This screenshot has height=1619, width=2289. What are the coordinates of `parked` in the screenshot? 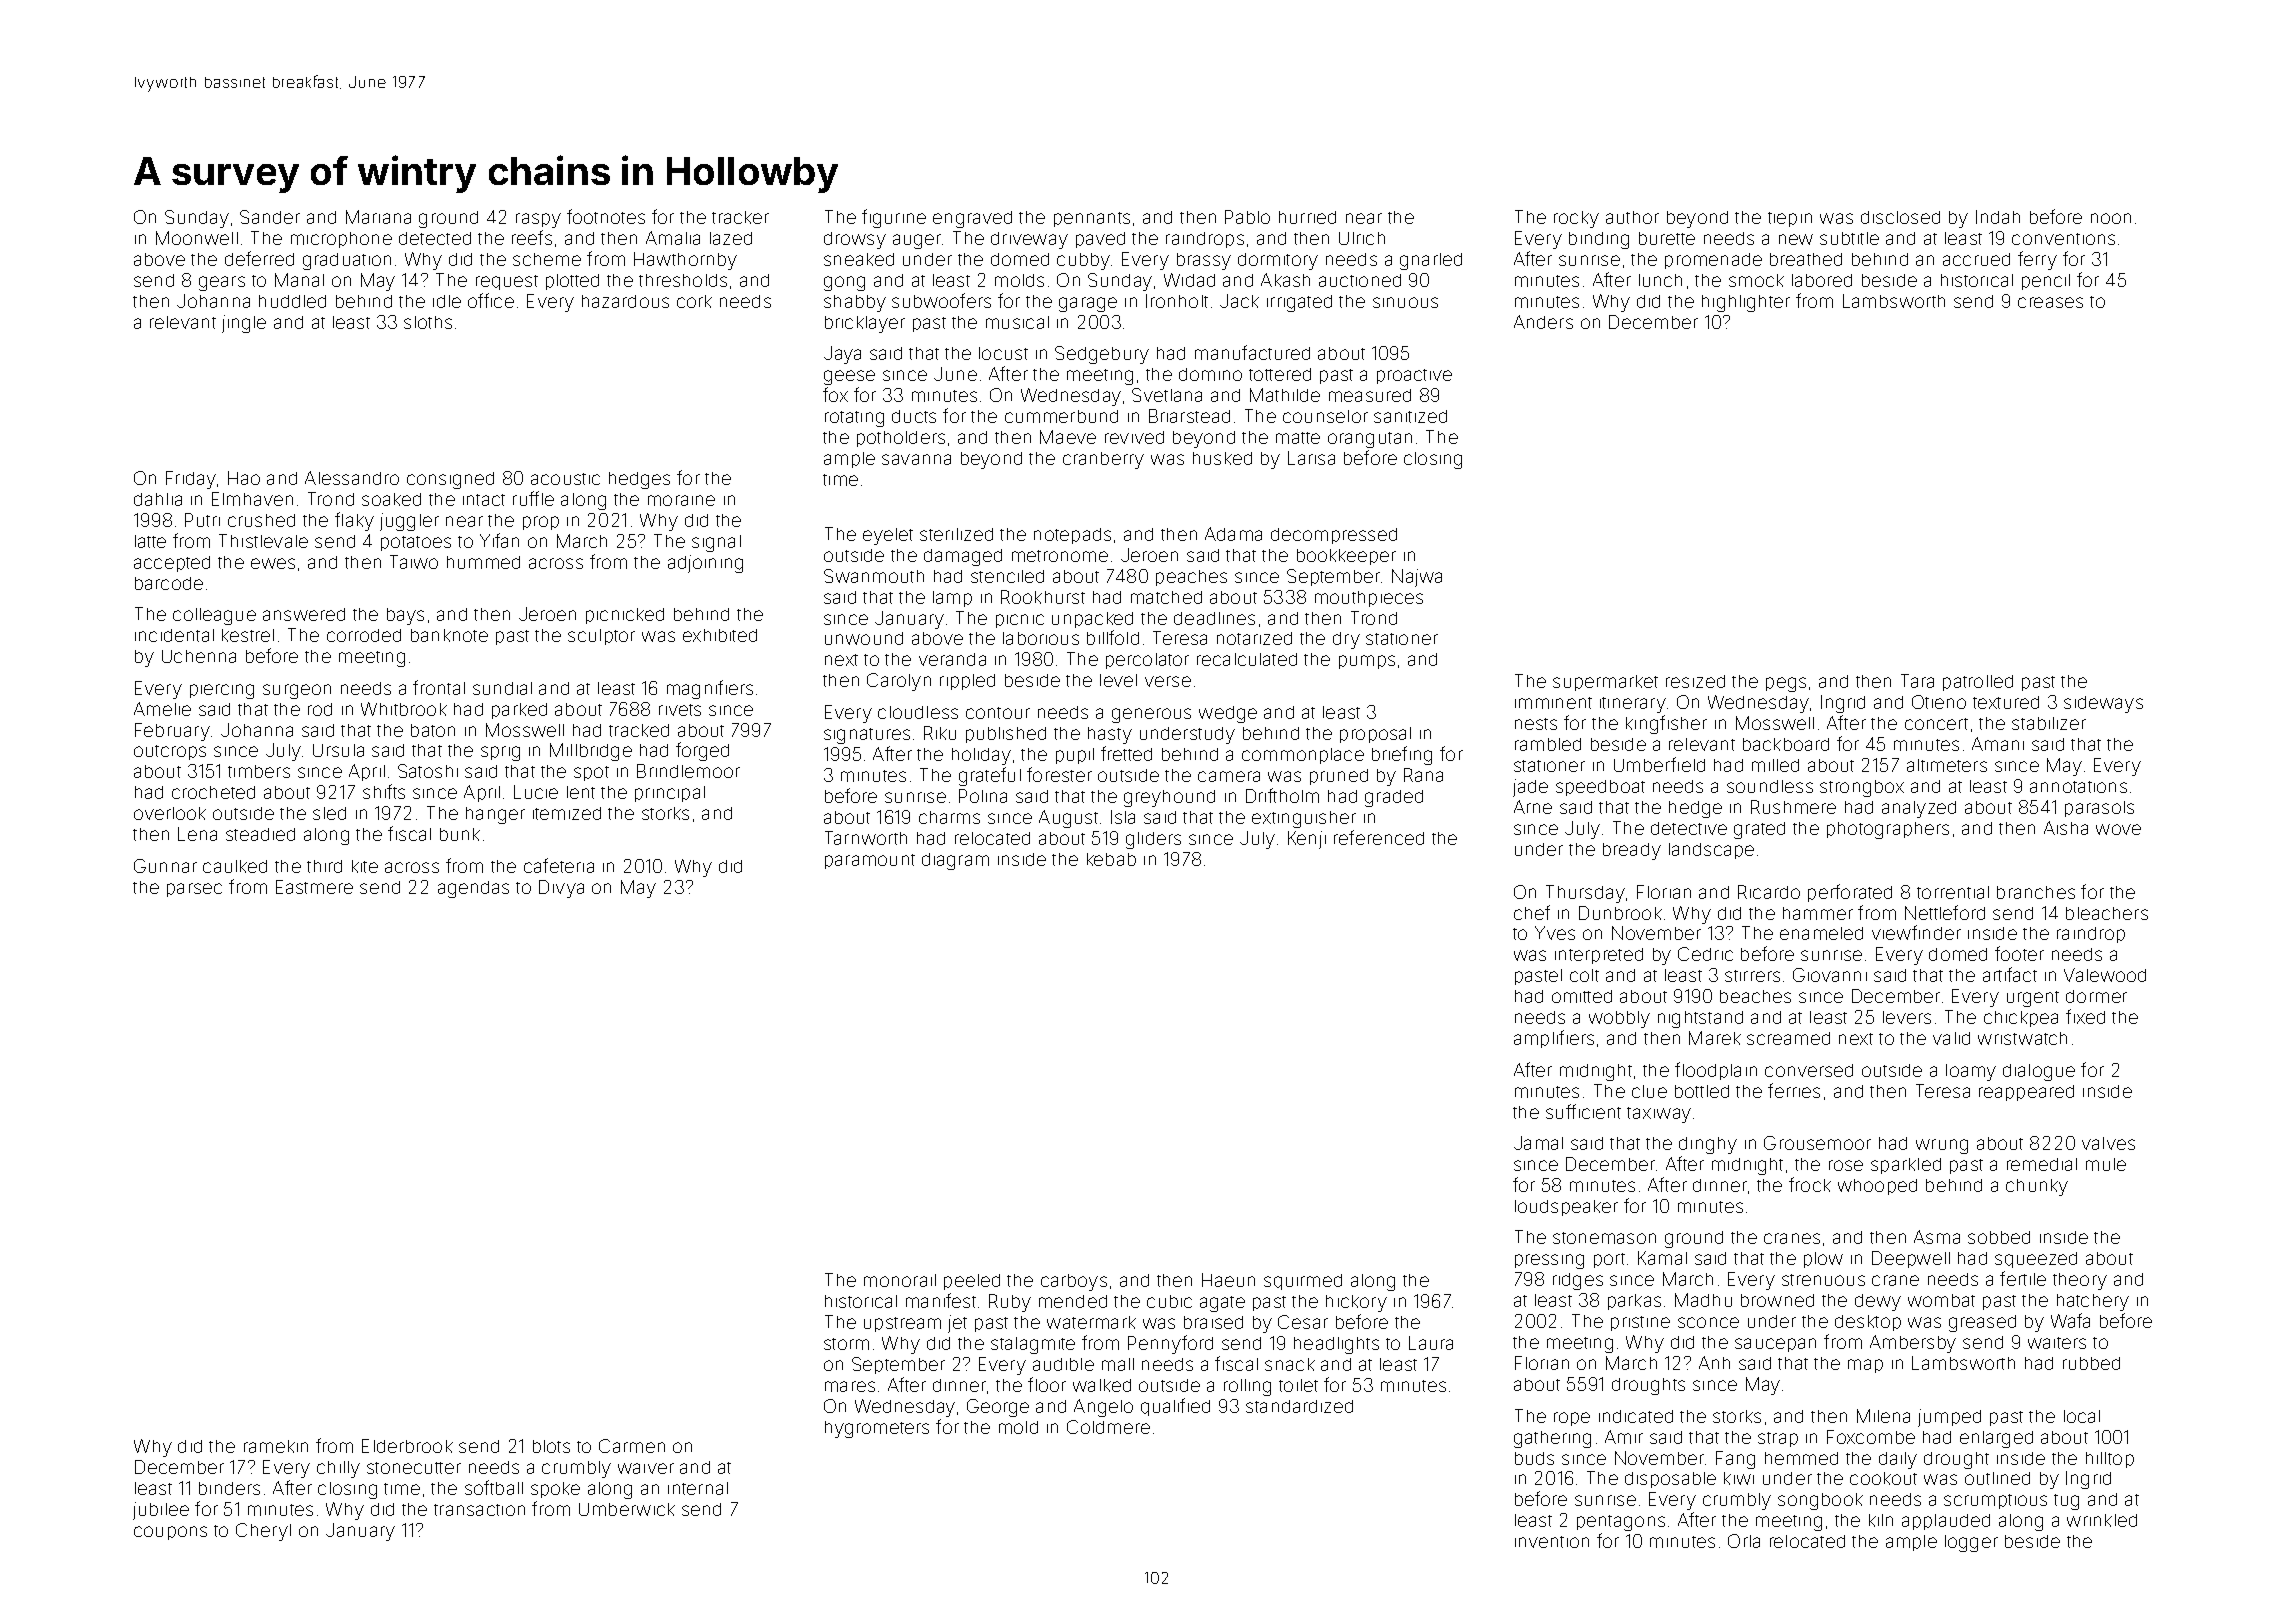 It's located at (519, 711).
